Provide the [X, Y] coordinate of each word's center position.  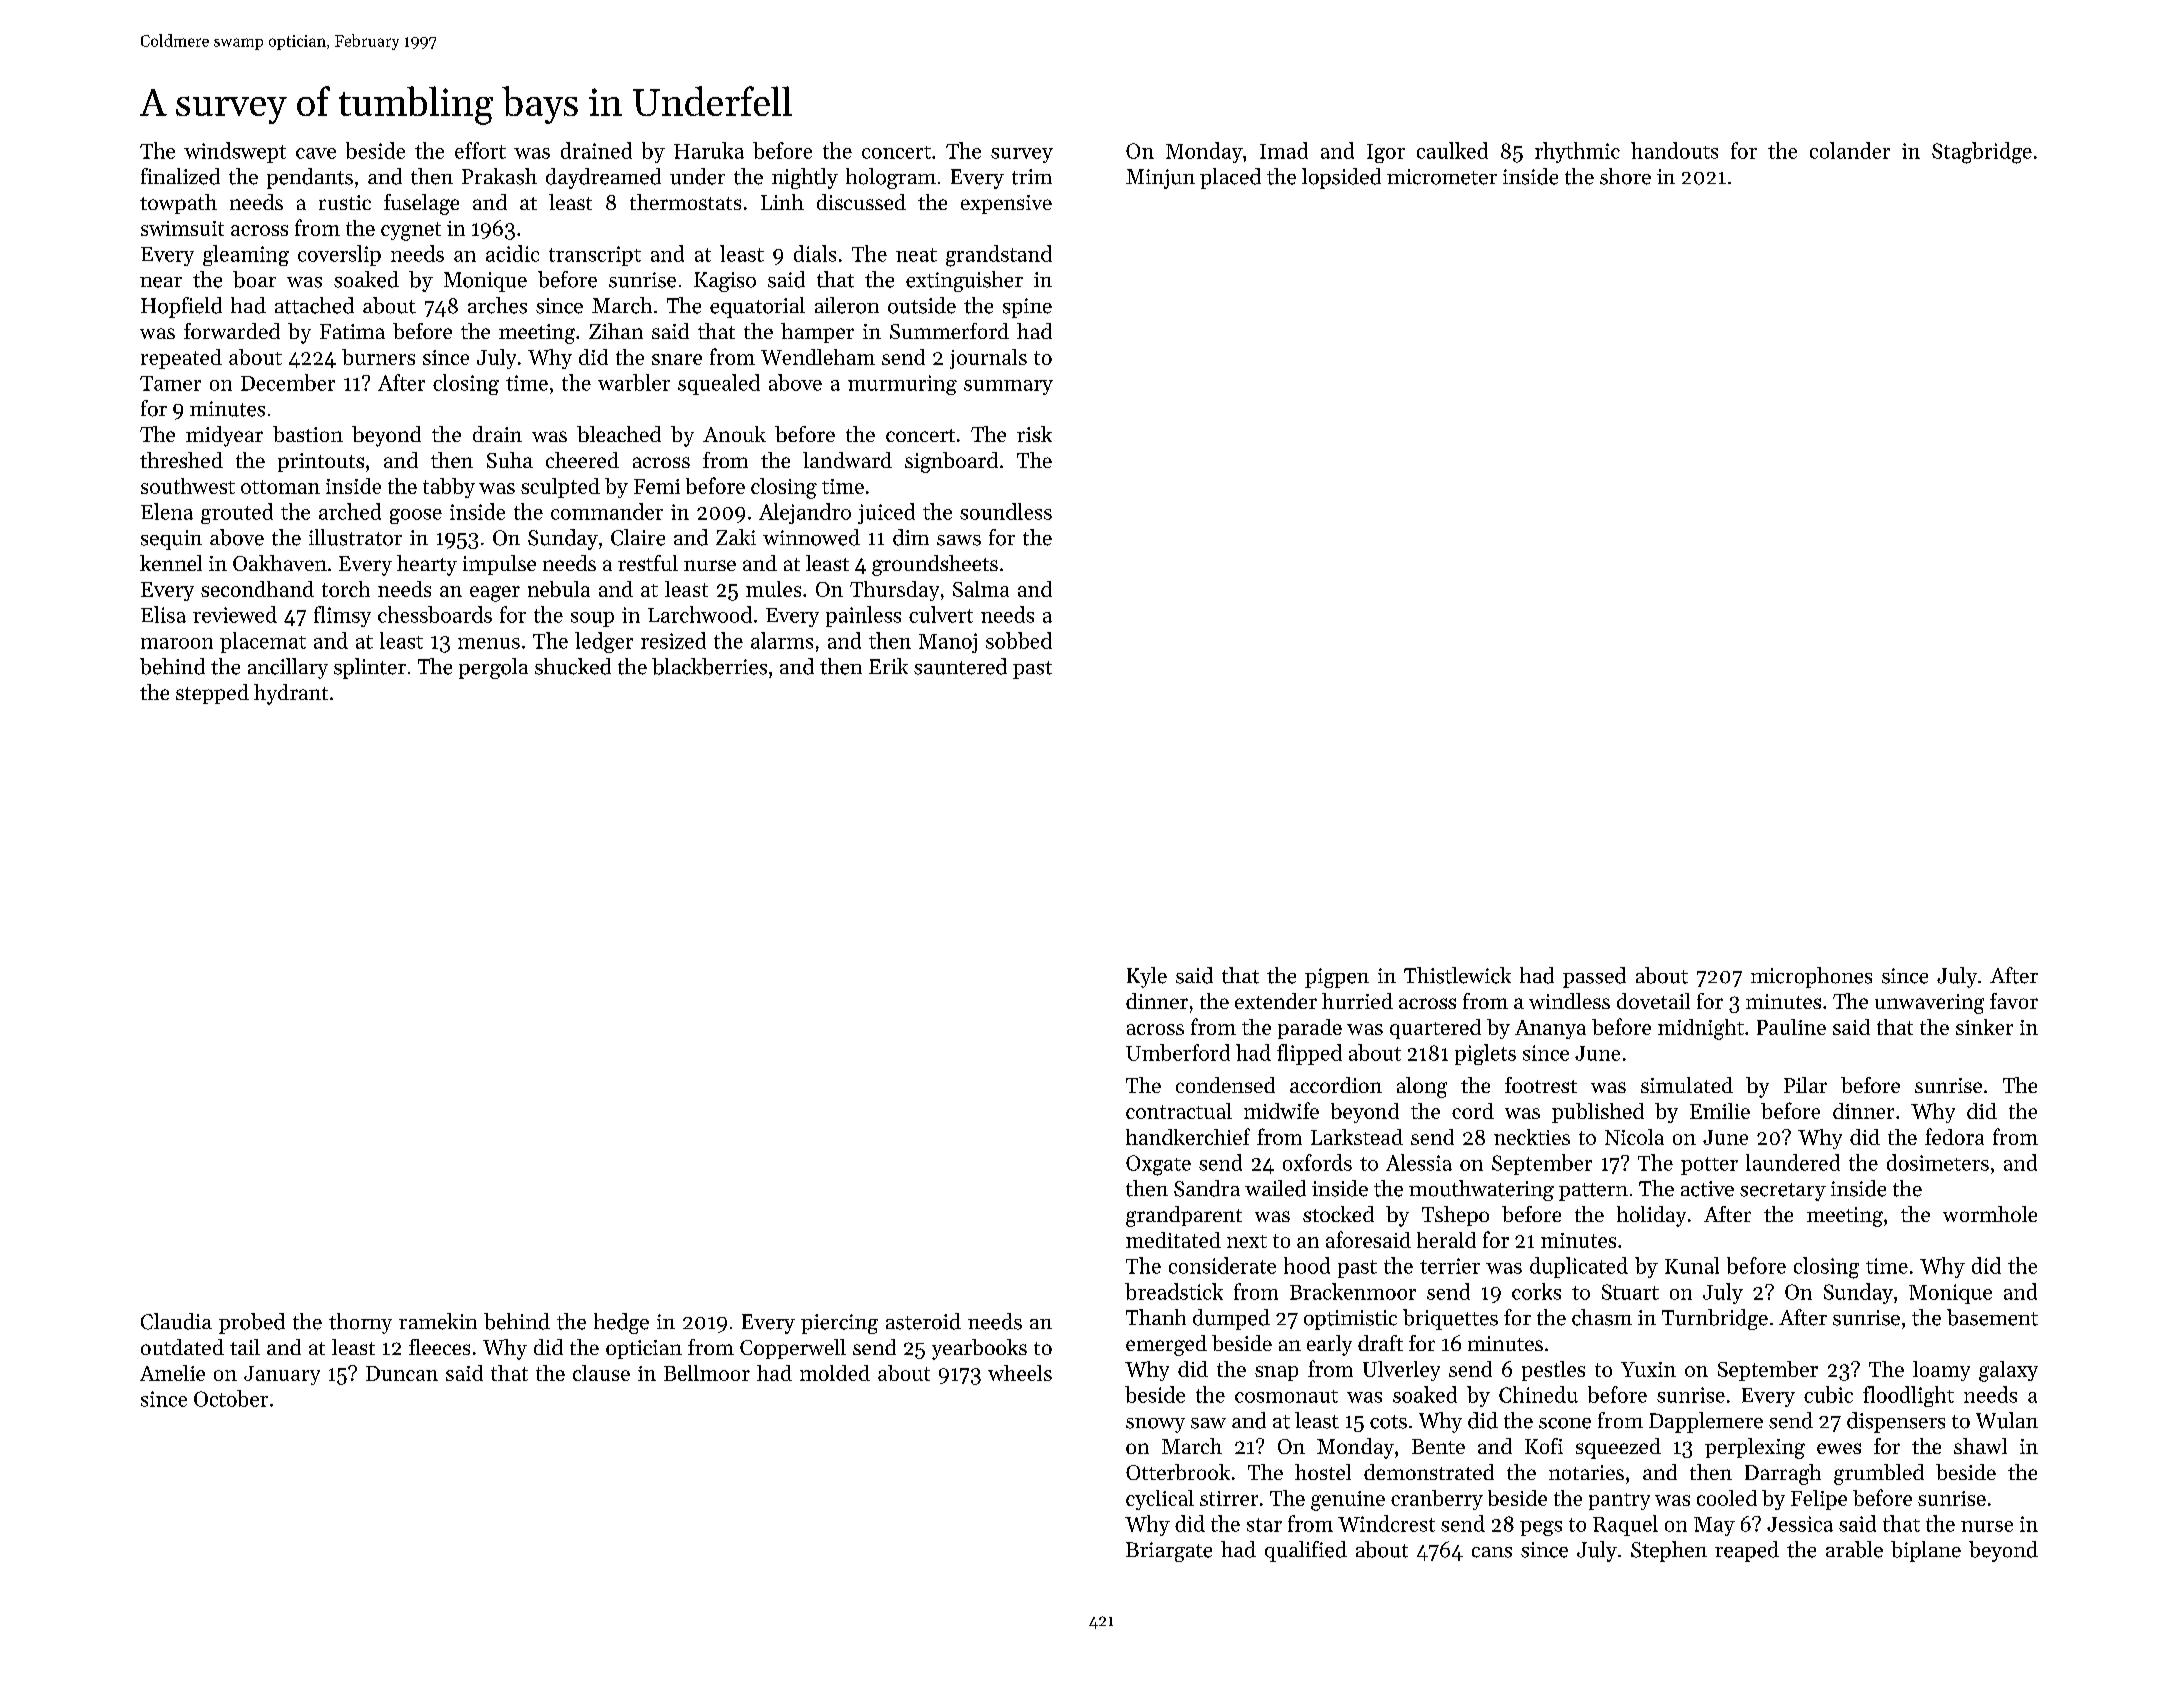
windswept [235, 152]
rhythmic [1577, 152]
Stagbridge [1982, 153]
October [231, 1398]
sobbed [1019, 640]
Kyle [1147, 977]
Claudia [176, 1321]
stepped [212, 694]
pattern [1593, 1192]
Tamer [170, 383]
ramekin [438, 1321]
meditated [1173, 1240]
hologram [891, 178]
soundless [1006, 511]
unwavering [1929, 1004]
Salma [981, 589]
